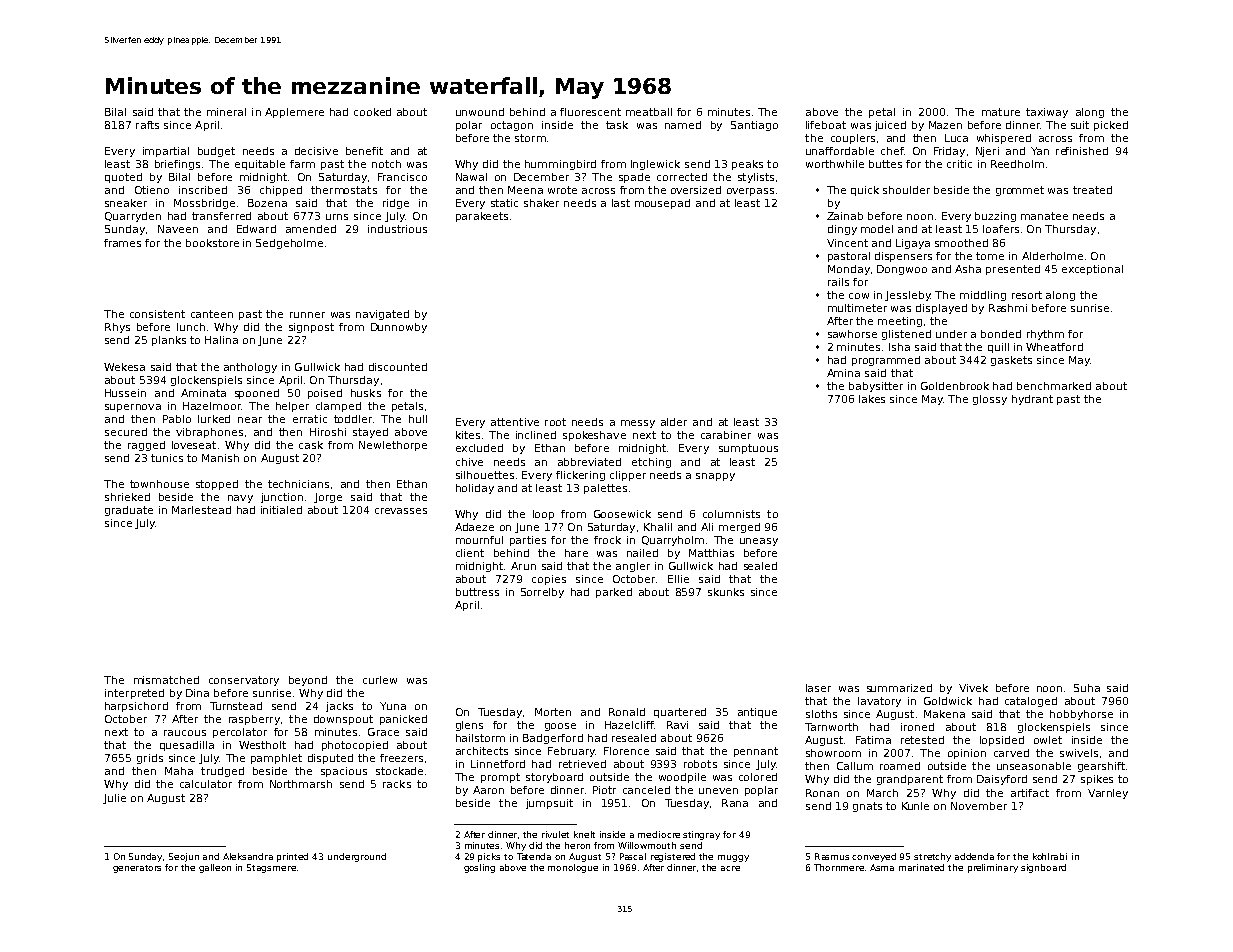 Image resolution: width=1233 pixels, height=952 pixels. What do you see at coordinates (555, 422) in the page?
I see `root` at bounding box center [555, 422].
